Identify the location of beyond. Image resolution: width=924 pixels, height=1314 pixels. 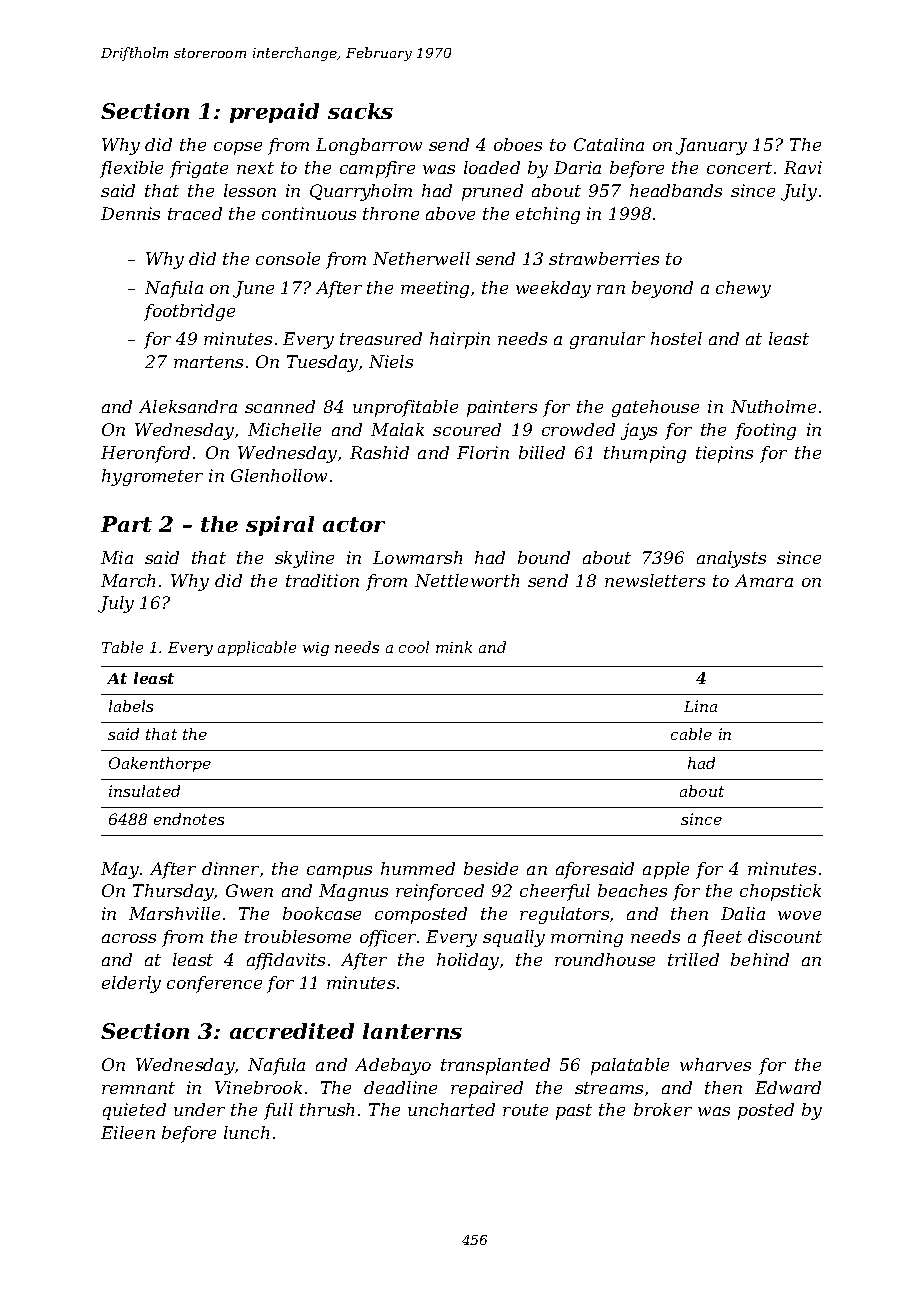
(662, 289).
